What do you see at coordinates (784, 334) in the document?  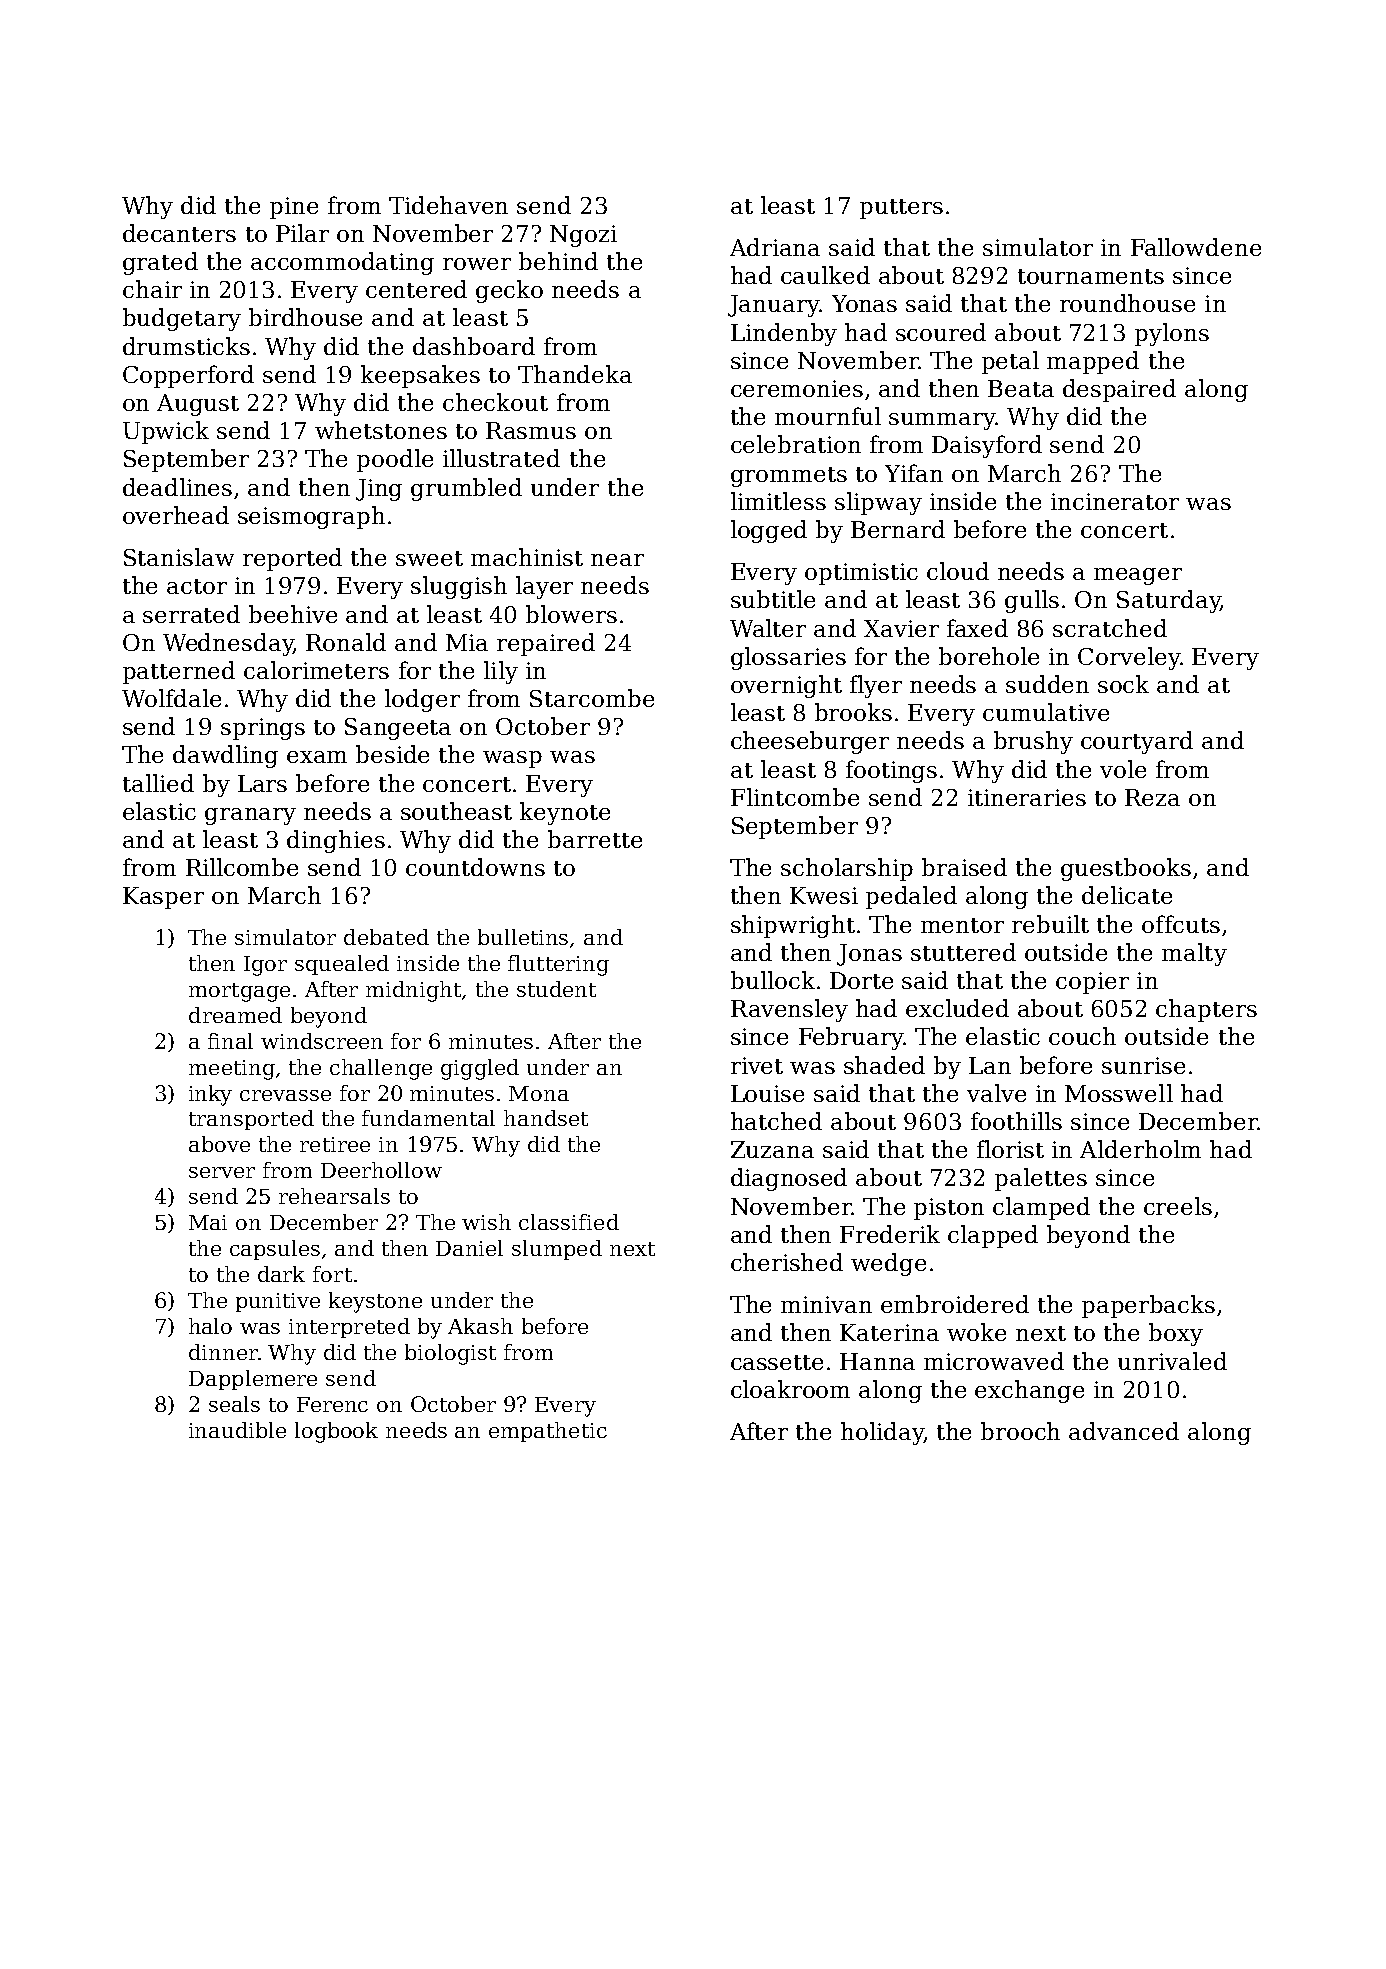 I see `Lindenby` at bounding box center [784, 334].
